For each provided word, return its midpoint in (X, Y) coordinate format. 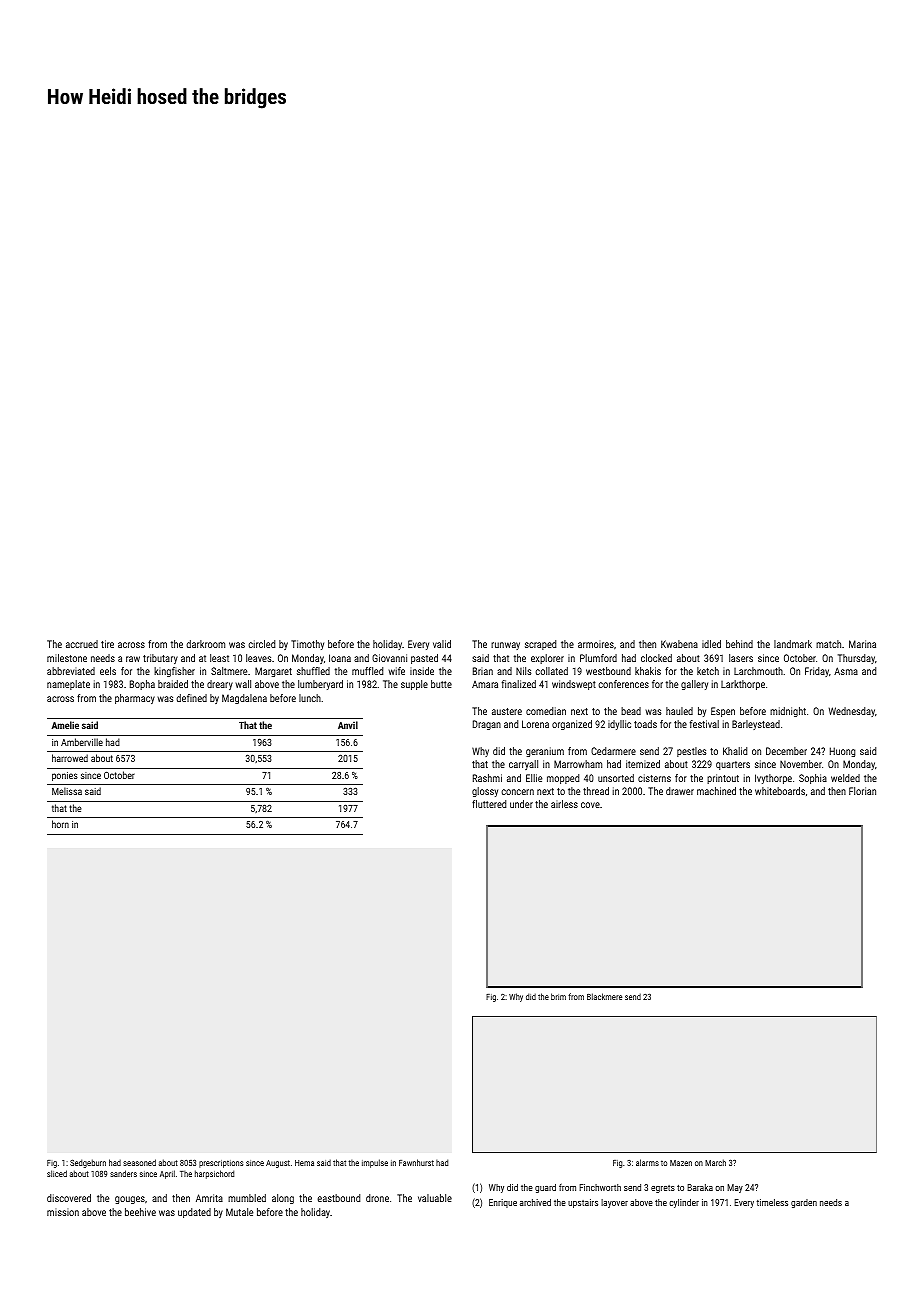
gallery (694, 685)
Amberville (82, 742)
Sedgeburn (88, 1163)
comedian (546, 711)
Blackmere (604, 996)
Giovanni (389, 658)
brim (558, 996)
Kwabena (679, 644)
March (715, 1162)
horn (60, 824)
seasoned (139, 1162)
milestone (67, 658)
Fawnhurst (416, 1162)
